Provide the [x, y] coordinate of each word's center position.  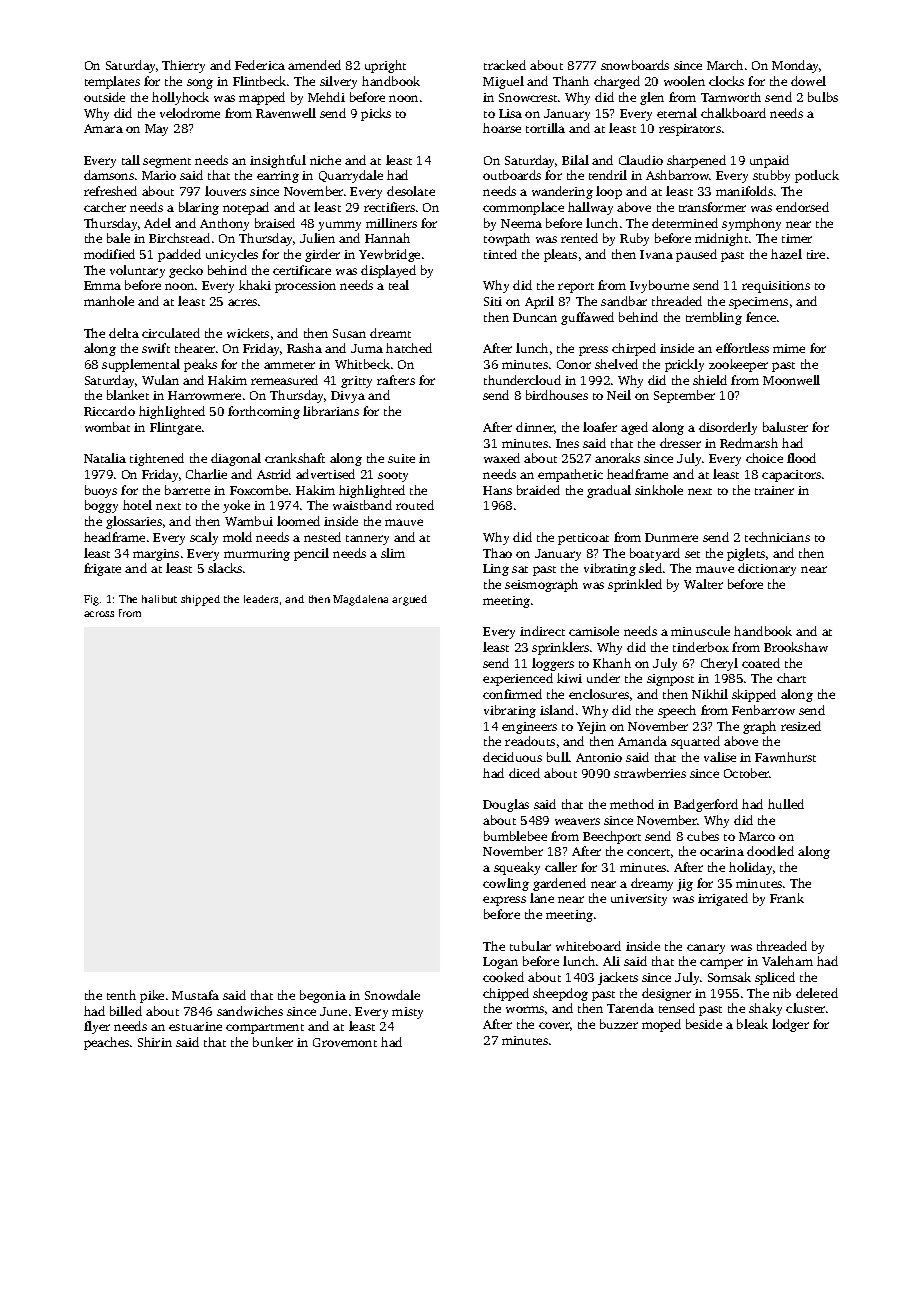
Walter [703, 584]
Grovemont [345, 1042]
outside [104, 97]
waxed [502, 458]
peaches [106, 1043]
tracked [505, 65]
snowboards [635, 65]
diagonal [236, 459]
